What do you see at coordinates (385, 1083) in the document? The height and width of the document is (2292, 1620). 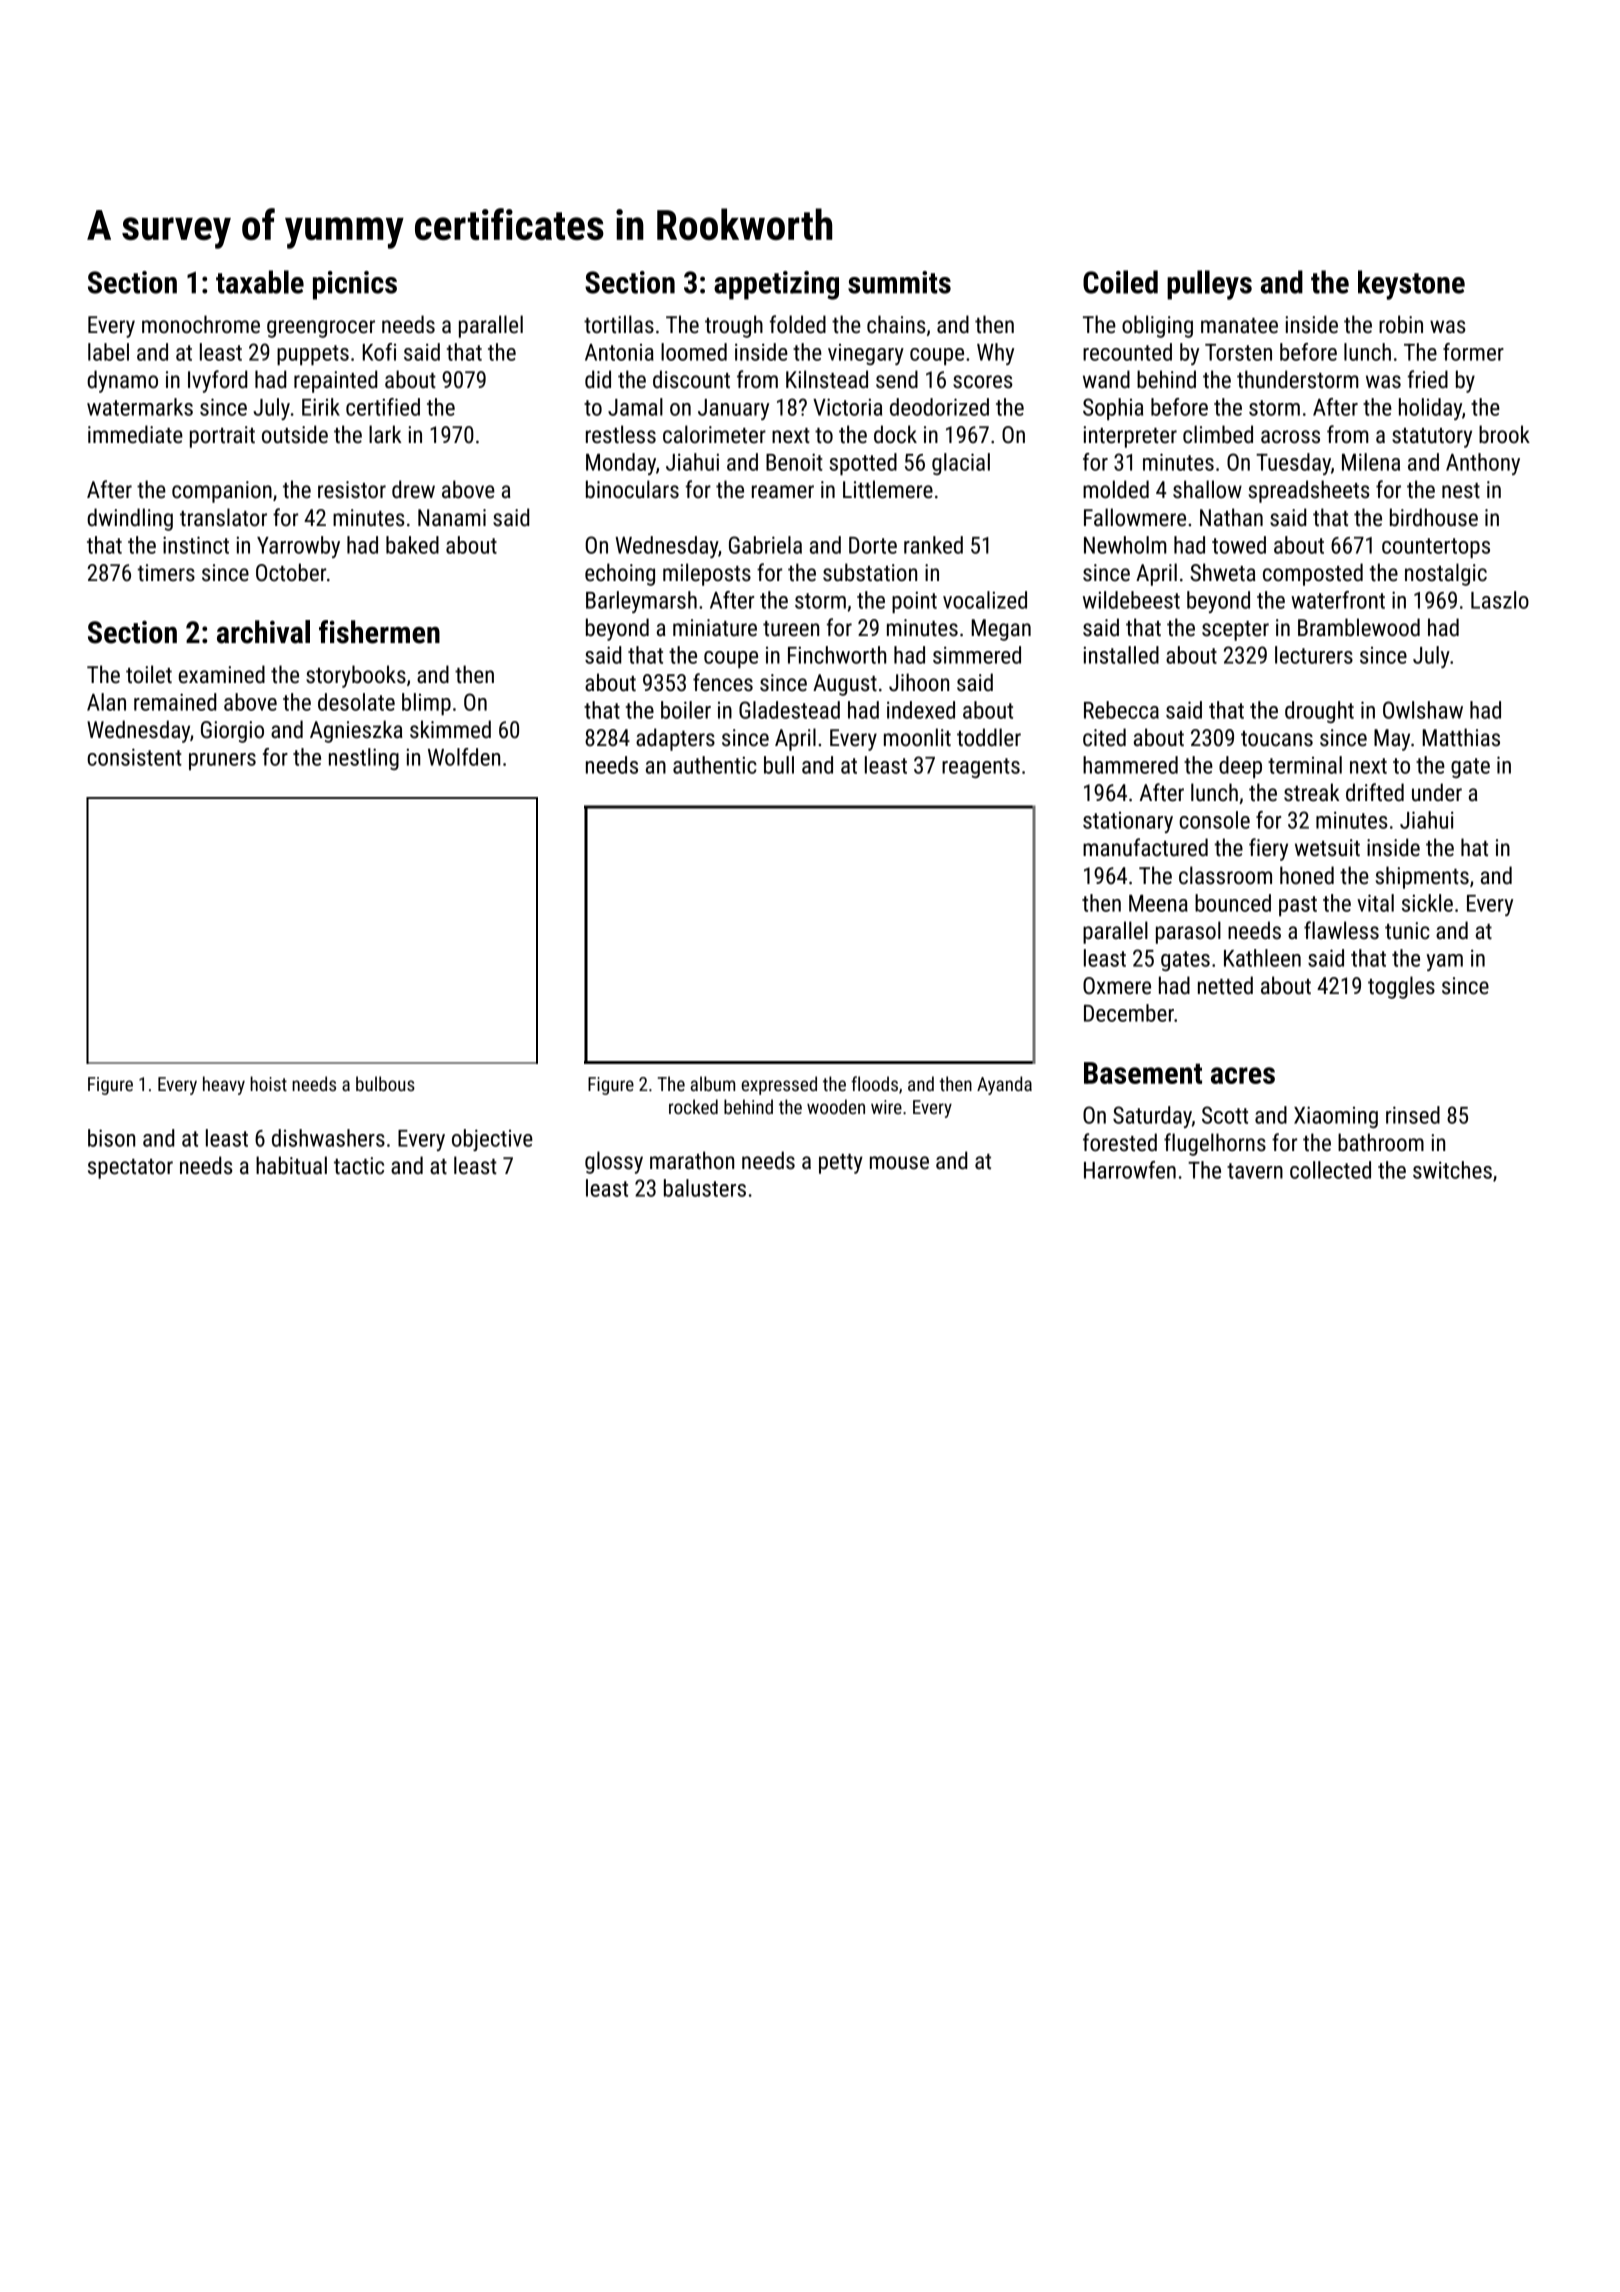 I see `bulbous` at bounding box center [385, 1083].
